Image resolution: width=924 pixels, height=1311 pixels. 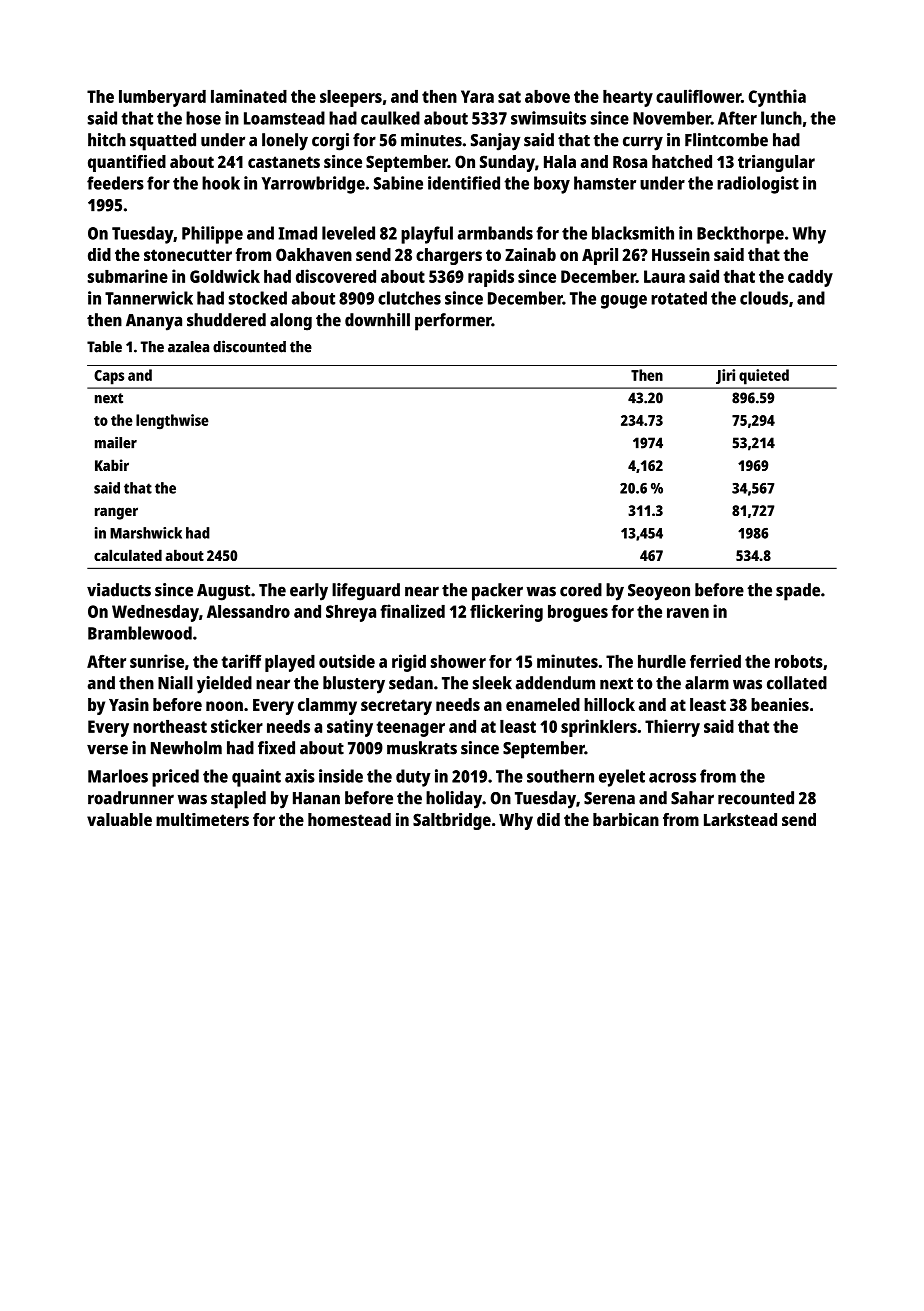 What do you see at coordinates (351, 98) in the screenshot?
I see `sleepers` at bounding box center [351, 98].
